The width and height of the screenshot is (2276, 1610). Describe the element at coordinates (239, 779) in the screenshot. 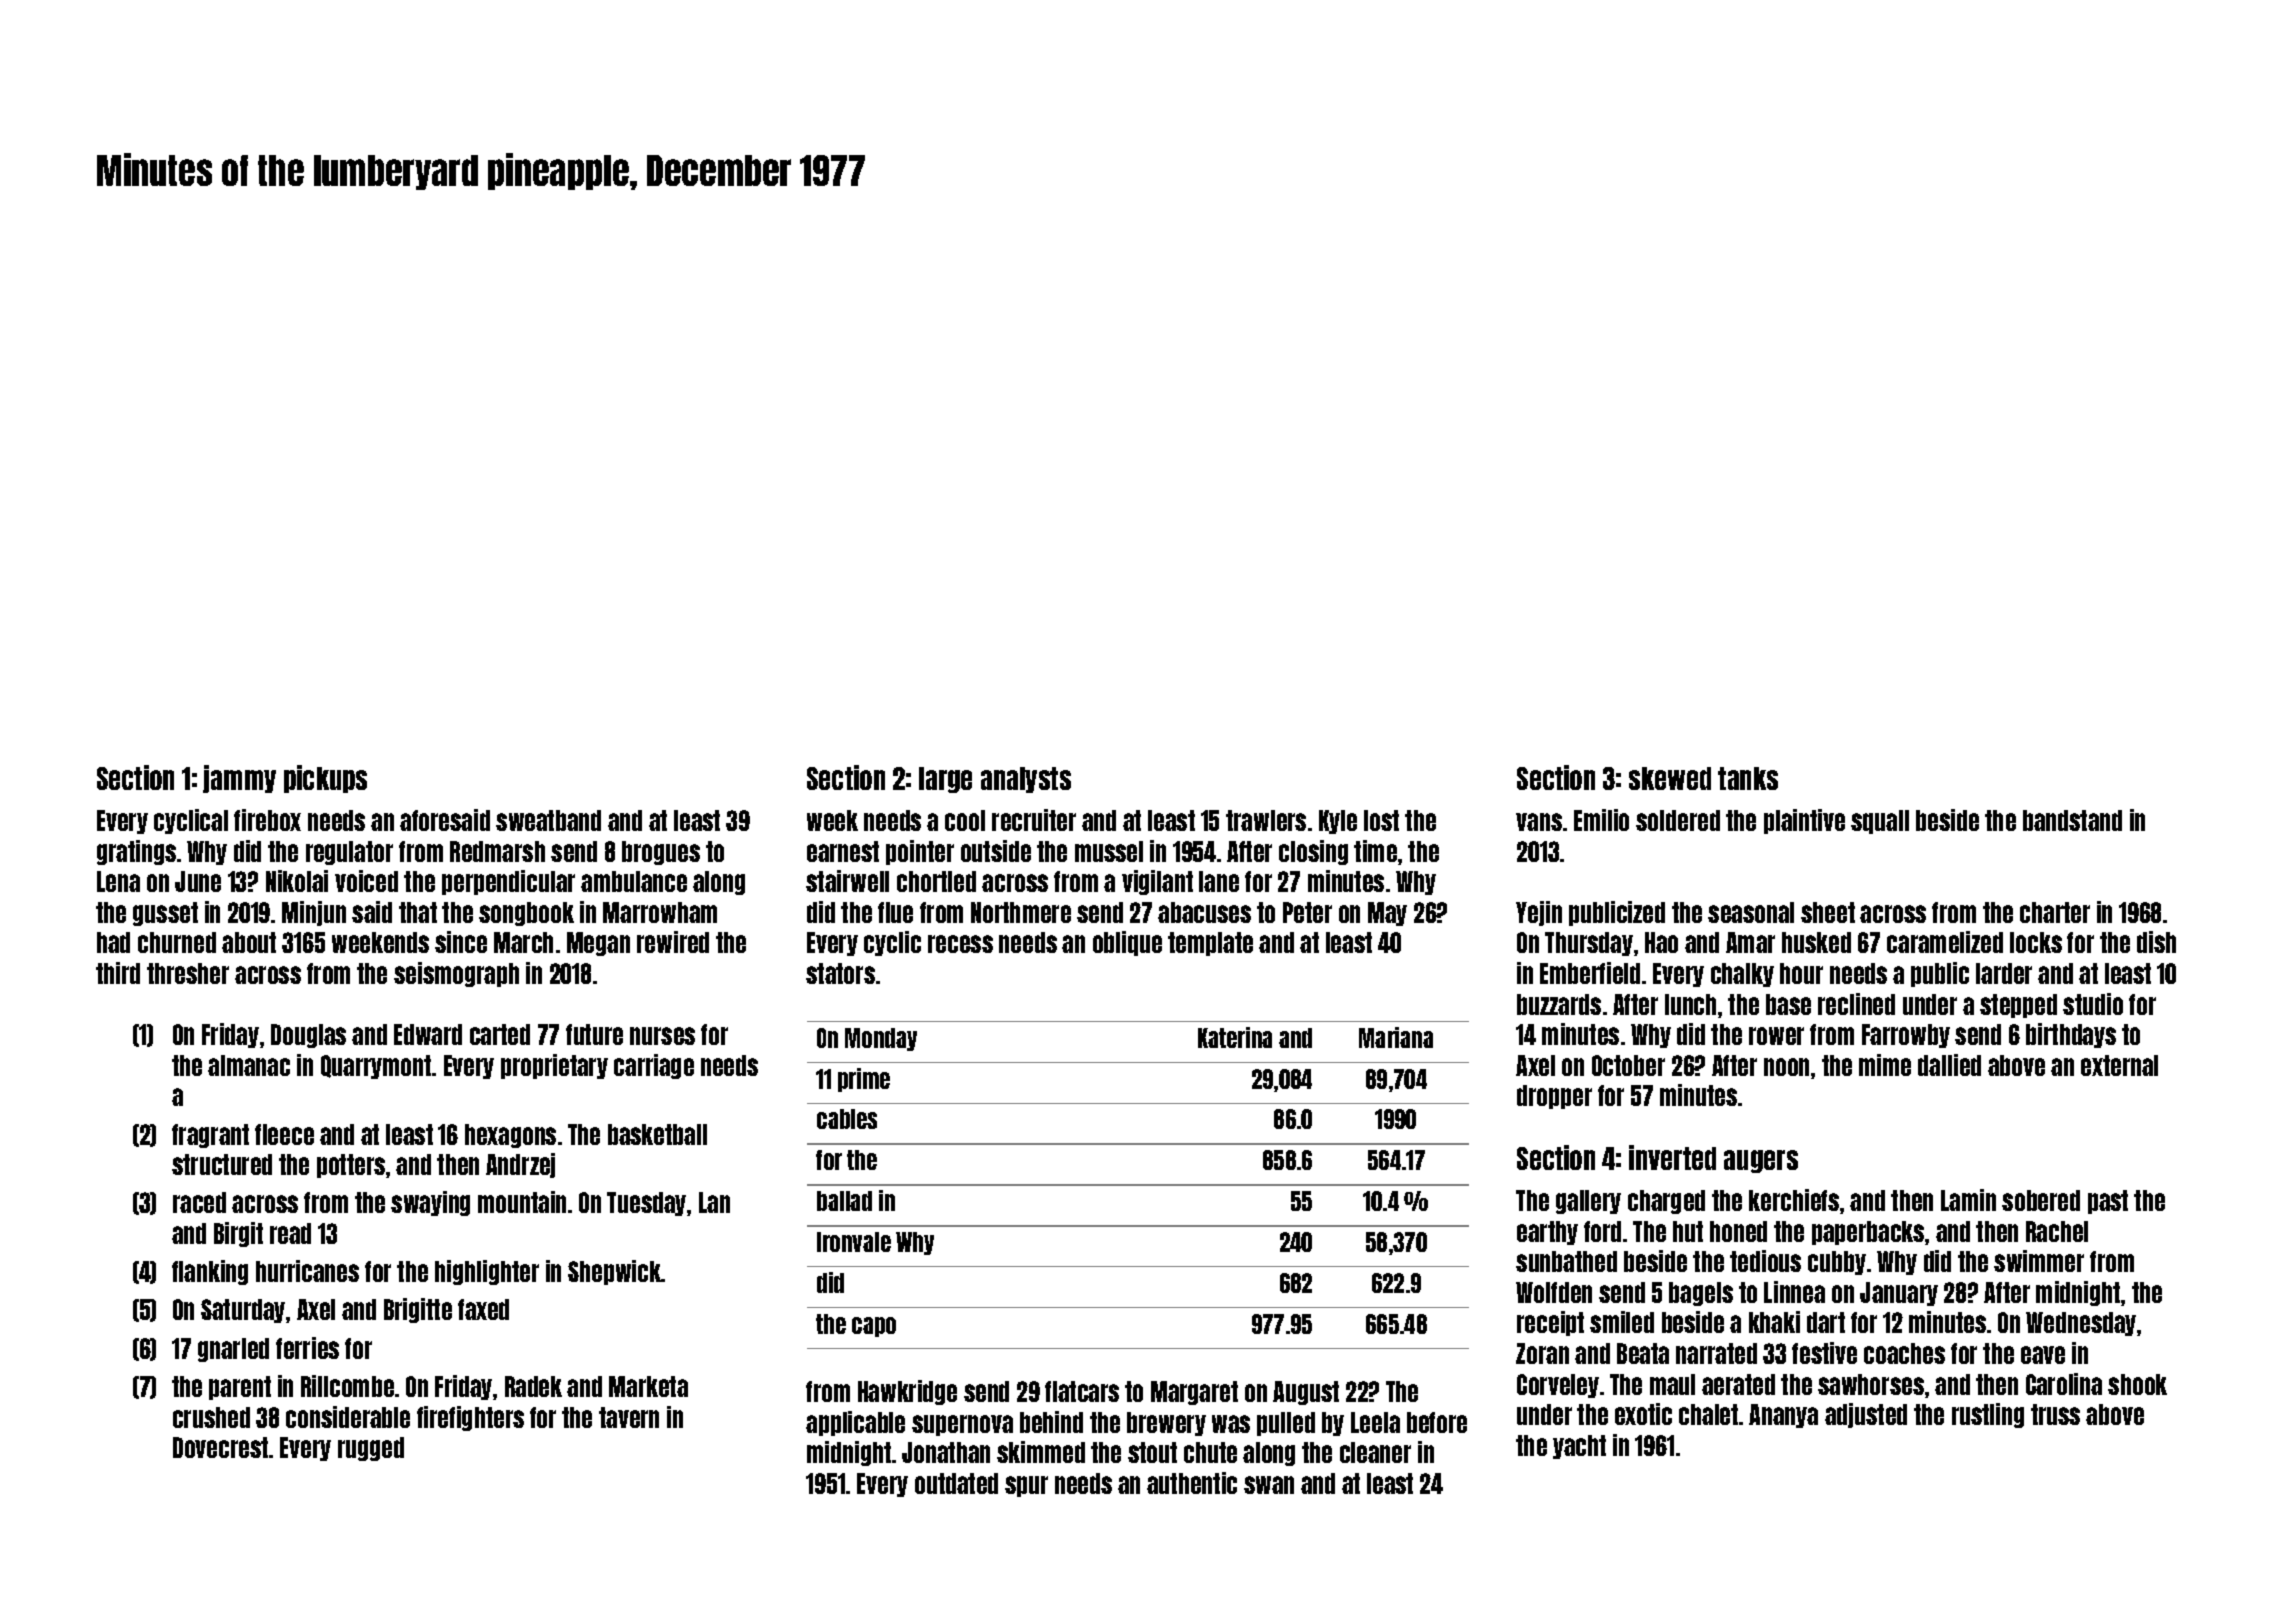

I see `jammy` at that location.
